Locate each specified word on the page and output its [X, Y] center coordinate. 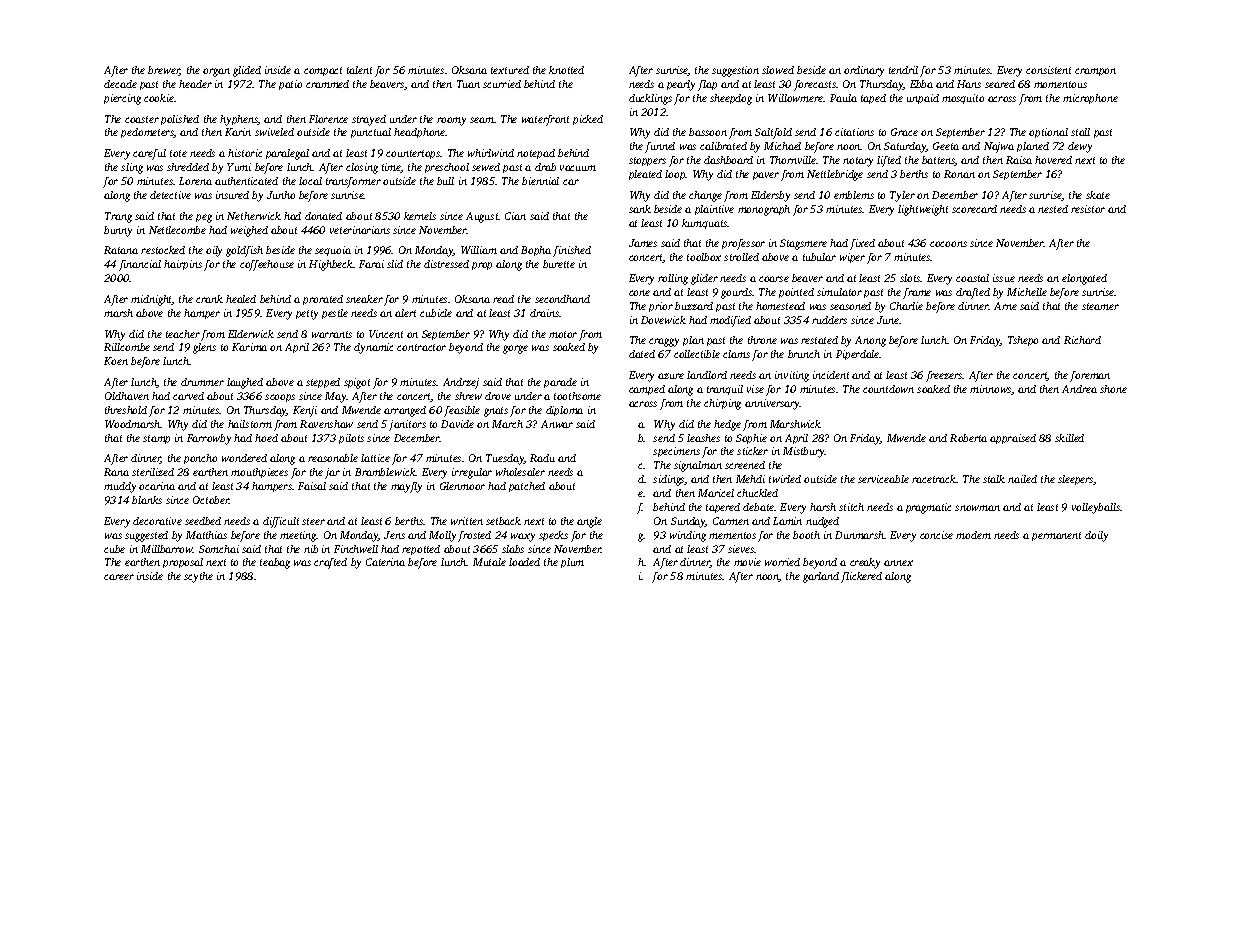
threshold [126, 410]
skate [1098, 195]
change [705, 196]
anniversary [772, 404]
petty [307, 315]
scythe [198, 577]
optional [1048, 133]
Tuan [468, 84]
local [310, 181]
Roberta [968, 438]
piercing [122, 99]
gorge [515, 349]
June [888, 320]
